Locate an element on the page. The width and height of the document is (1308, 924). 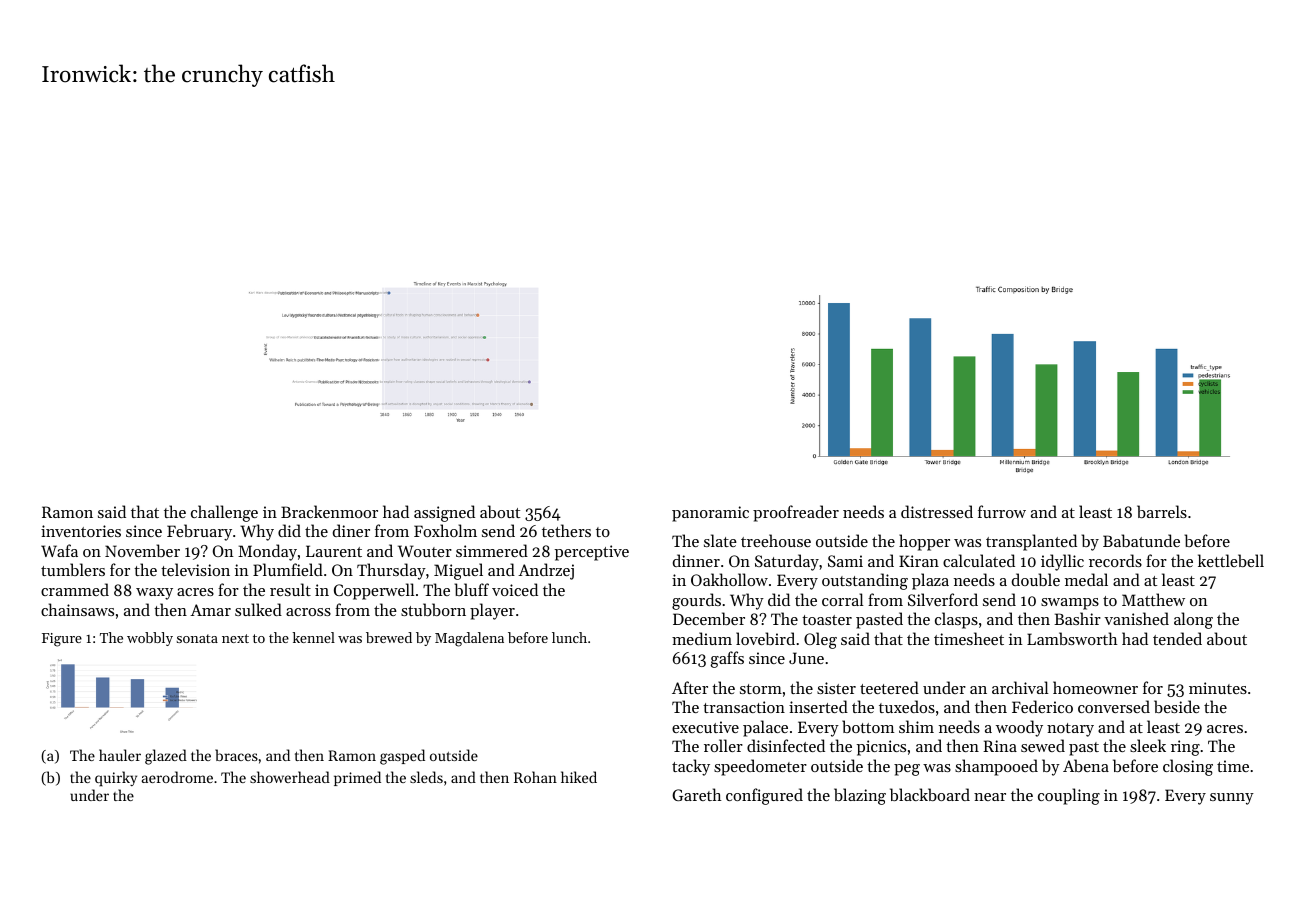
furrow is located at coordinates (1002, 511).
